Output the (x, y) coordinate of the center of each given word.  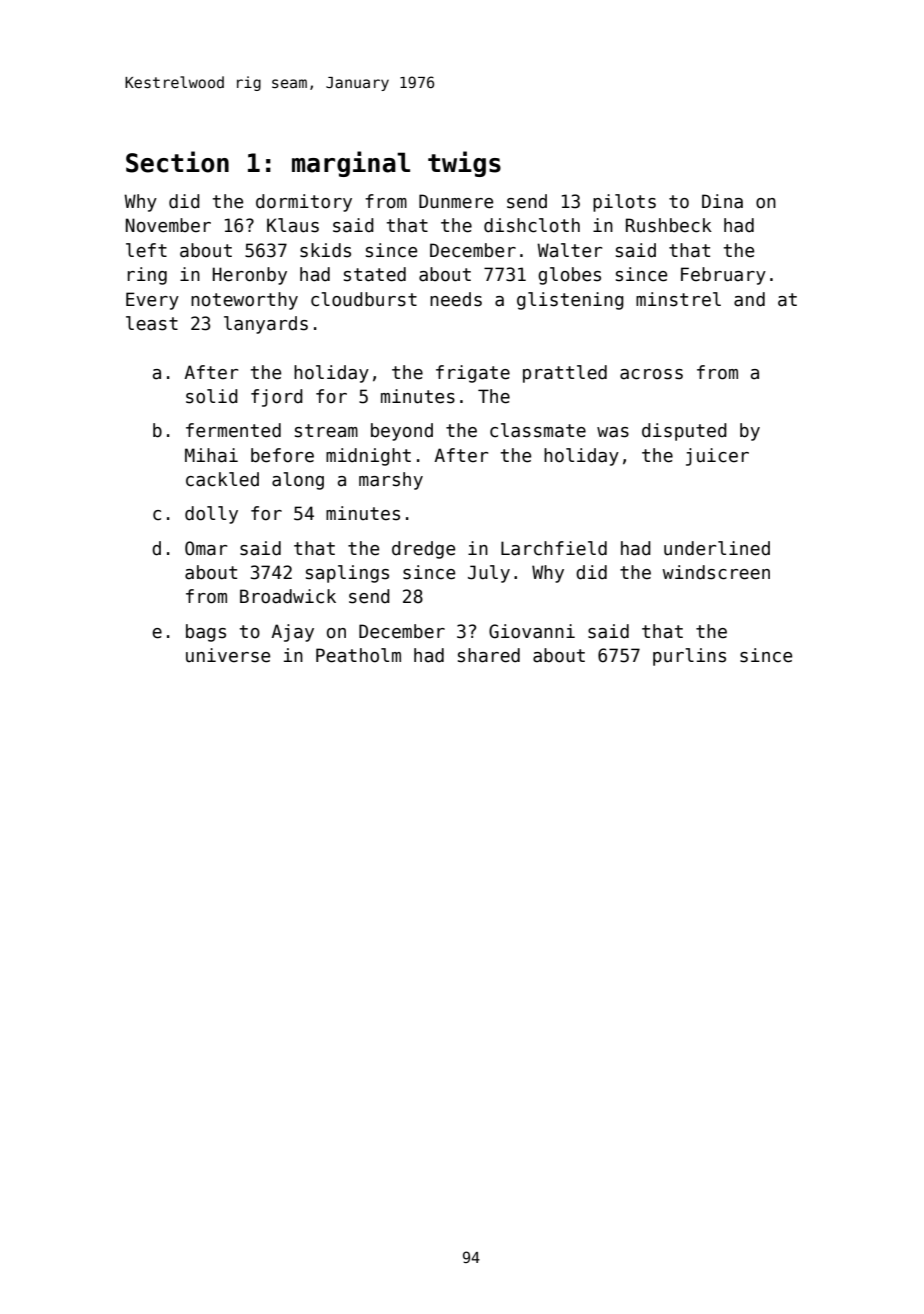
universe (228, 655)
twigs (464, 164)
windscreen (716, 572)
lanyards (266, 325)
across (651, 374)
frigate (473, 374)
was (613, 432)
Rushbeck (669, 225)
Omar (206, 548)
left (146, 250)
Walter (570, 250)
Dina (722, 201)
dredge (423, 550)
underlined (717, 548)
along (298, 481)
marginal (351, 164)
